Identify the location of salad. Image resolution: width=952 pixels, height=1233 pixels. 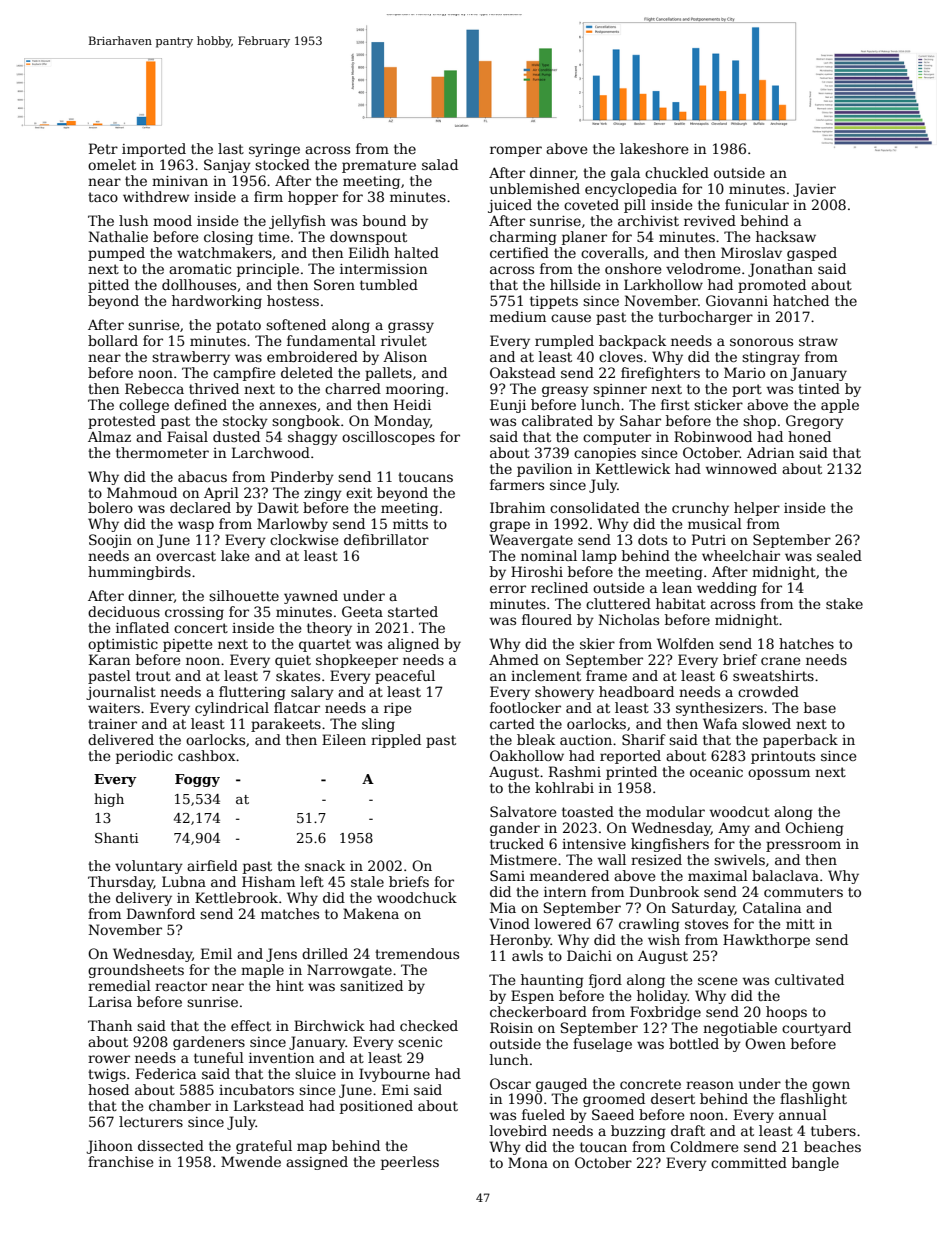
(440, 164).
